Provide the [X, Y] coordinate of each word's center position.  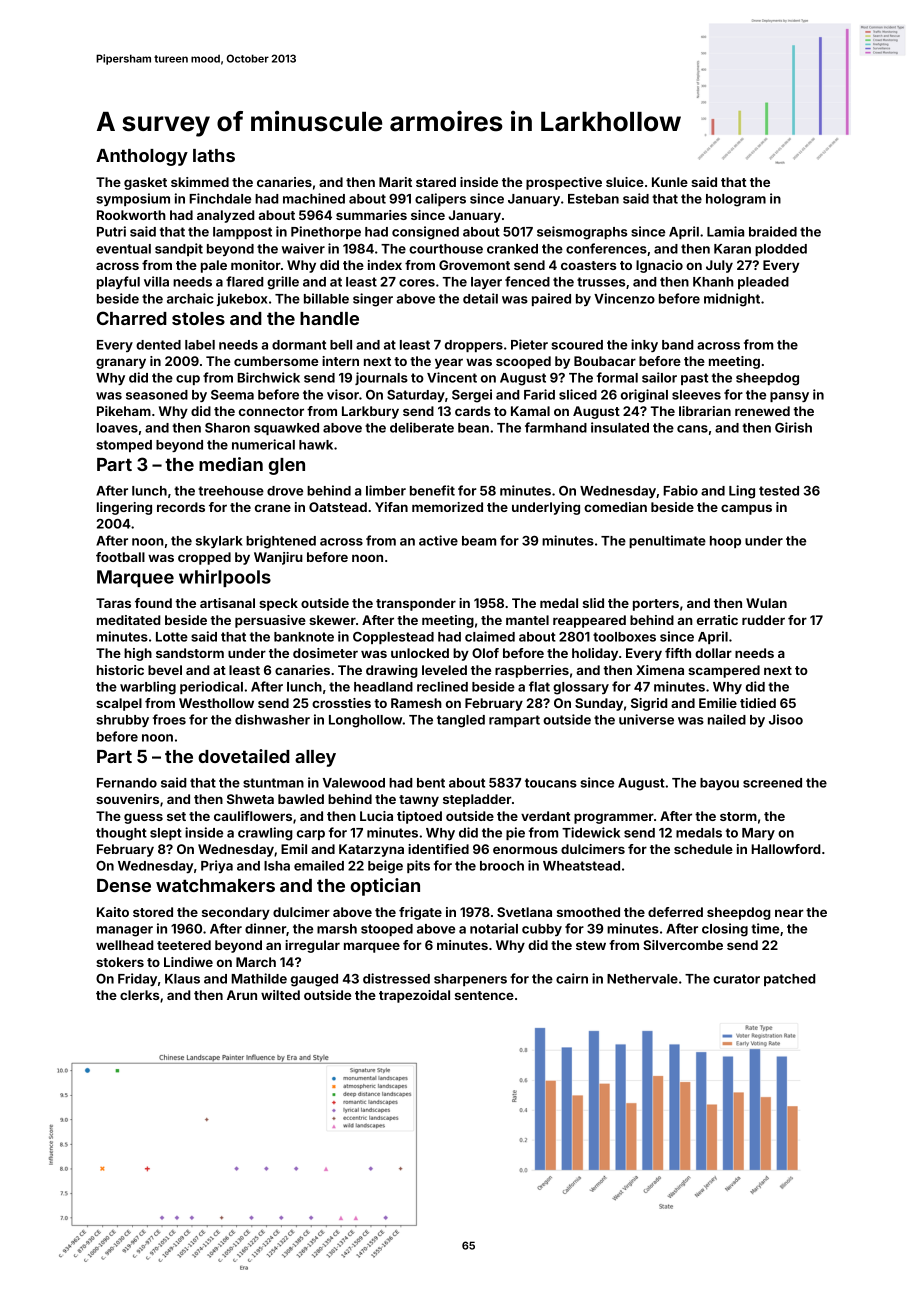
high [138, 654]
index [385, 265]
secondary [236, 913]
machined [314, 198]
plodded [781, 250]
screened [772, 783]
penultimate [667, 541]
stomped [124, 446]
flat [539, 686]
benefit [432, 490]
